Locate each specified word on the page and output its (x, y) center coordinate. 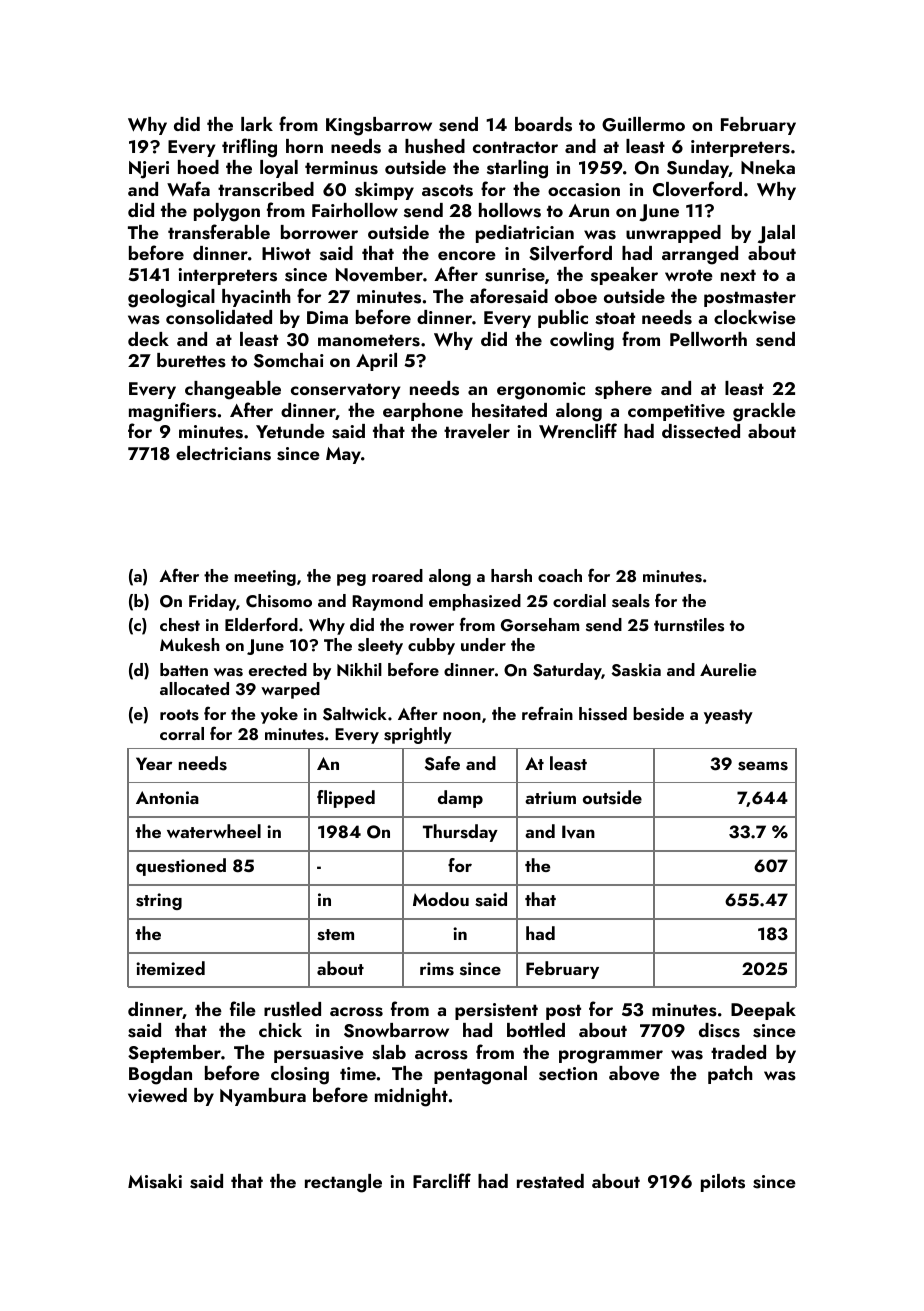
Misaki (155, 1181)
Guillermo (643, 124)
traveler (477, 431)
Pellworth (708, 339)
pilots (723, 1183)
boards (543, 124)
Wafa (188, 188)
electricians (223, 453)
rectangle (343, 1183)
